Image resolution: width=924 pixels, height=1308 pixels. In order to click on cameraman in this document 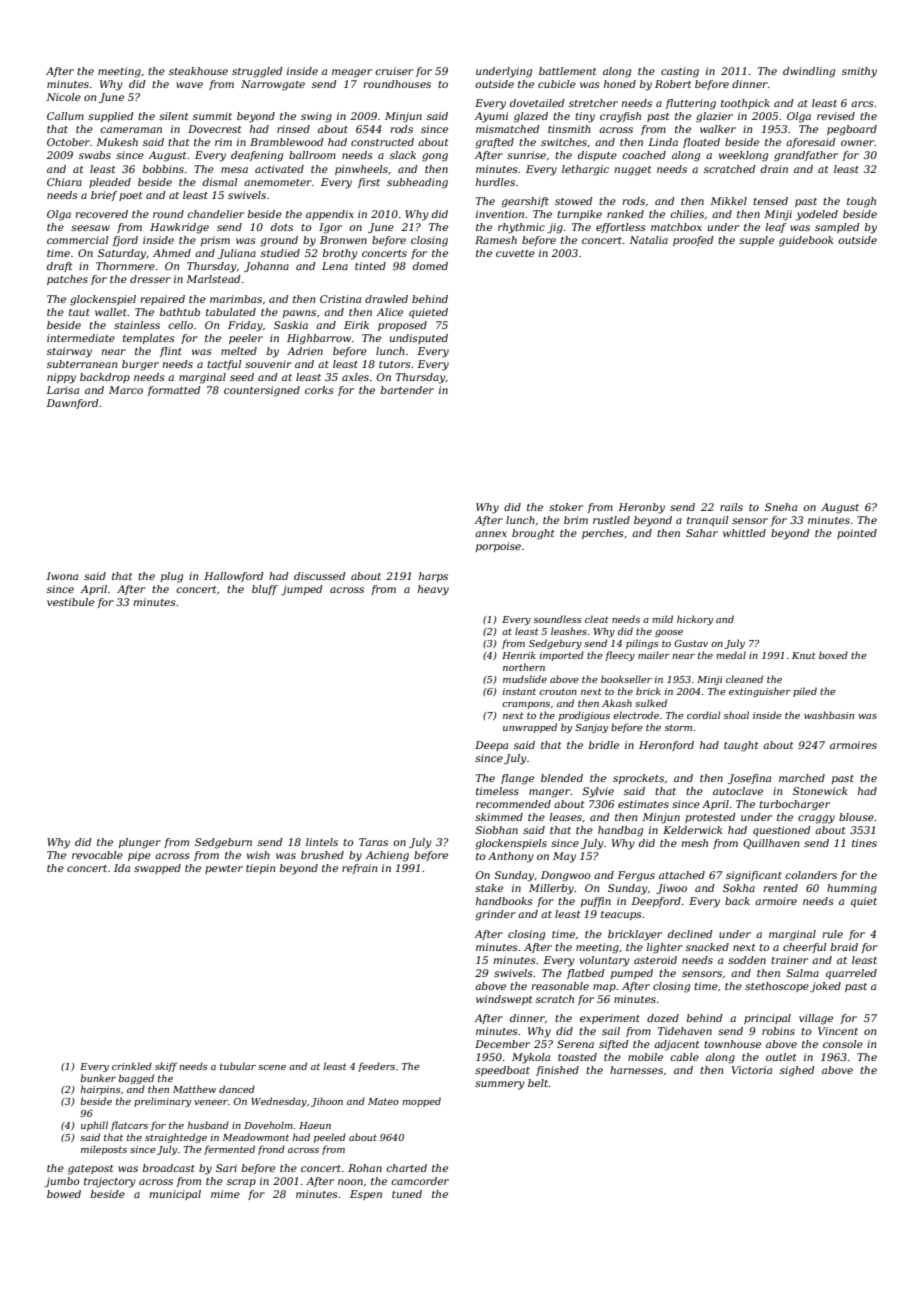, I will do `click(131, 130)`.
